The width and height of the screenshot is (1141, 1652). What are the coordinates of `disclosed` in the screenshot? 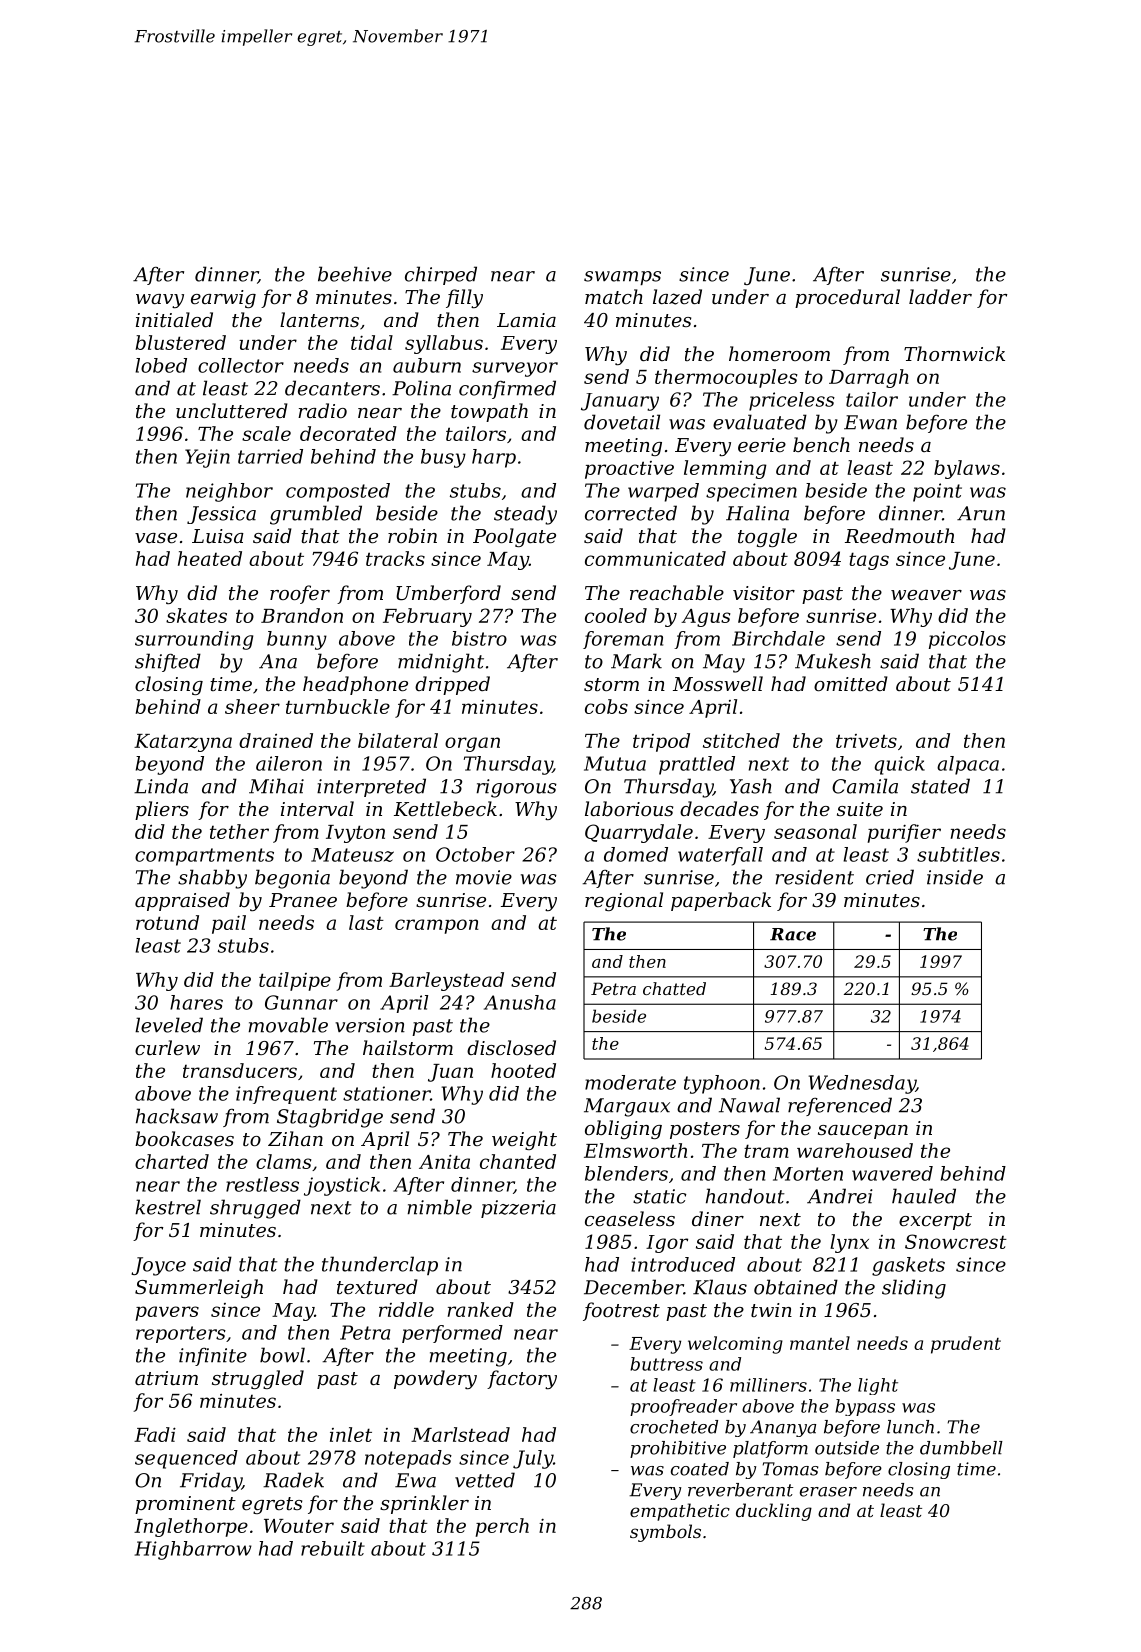 It's located at (511, 1047).
